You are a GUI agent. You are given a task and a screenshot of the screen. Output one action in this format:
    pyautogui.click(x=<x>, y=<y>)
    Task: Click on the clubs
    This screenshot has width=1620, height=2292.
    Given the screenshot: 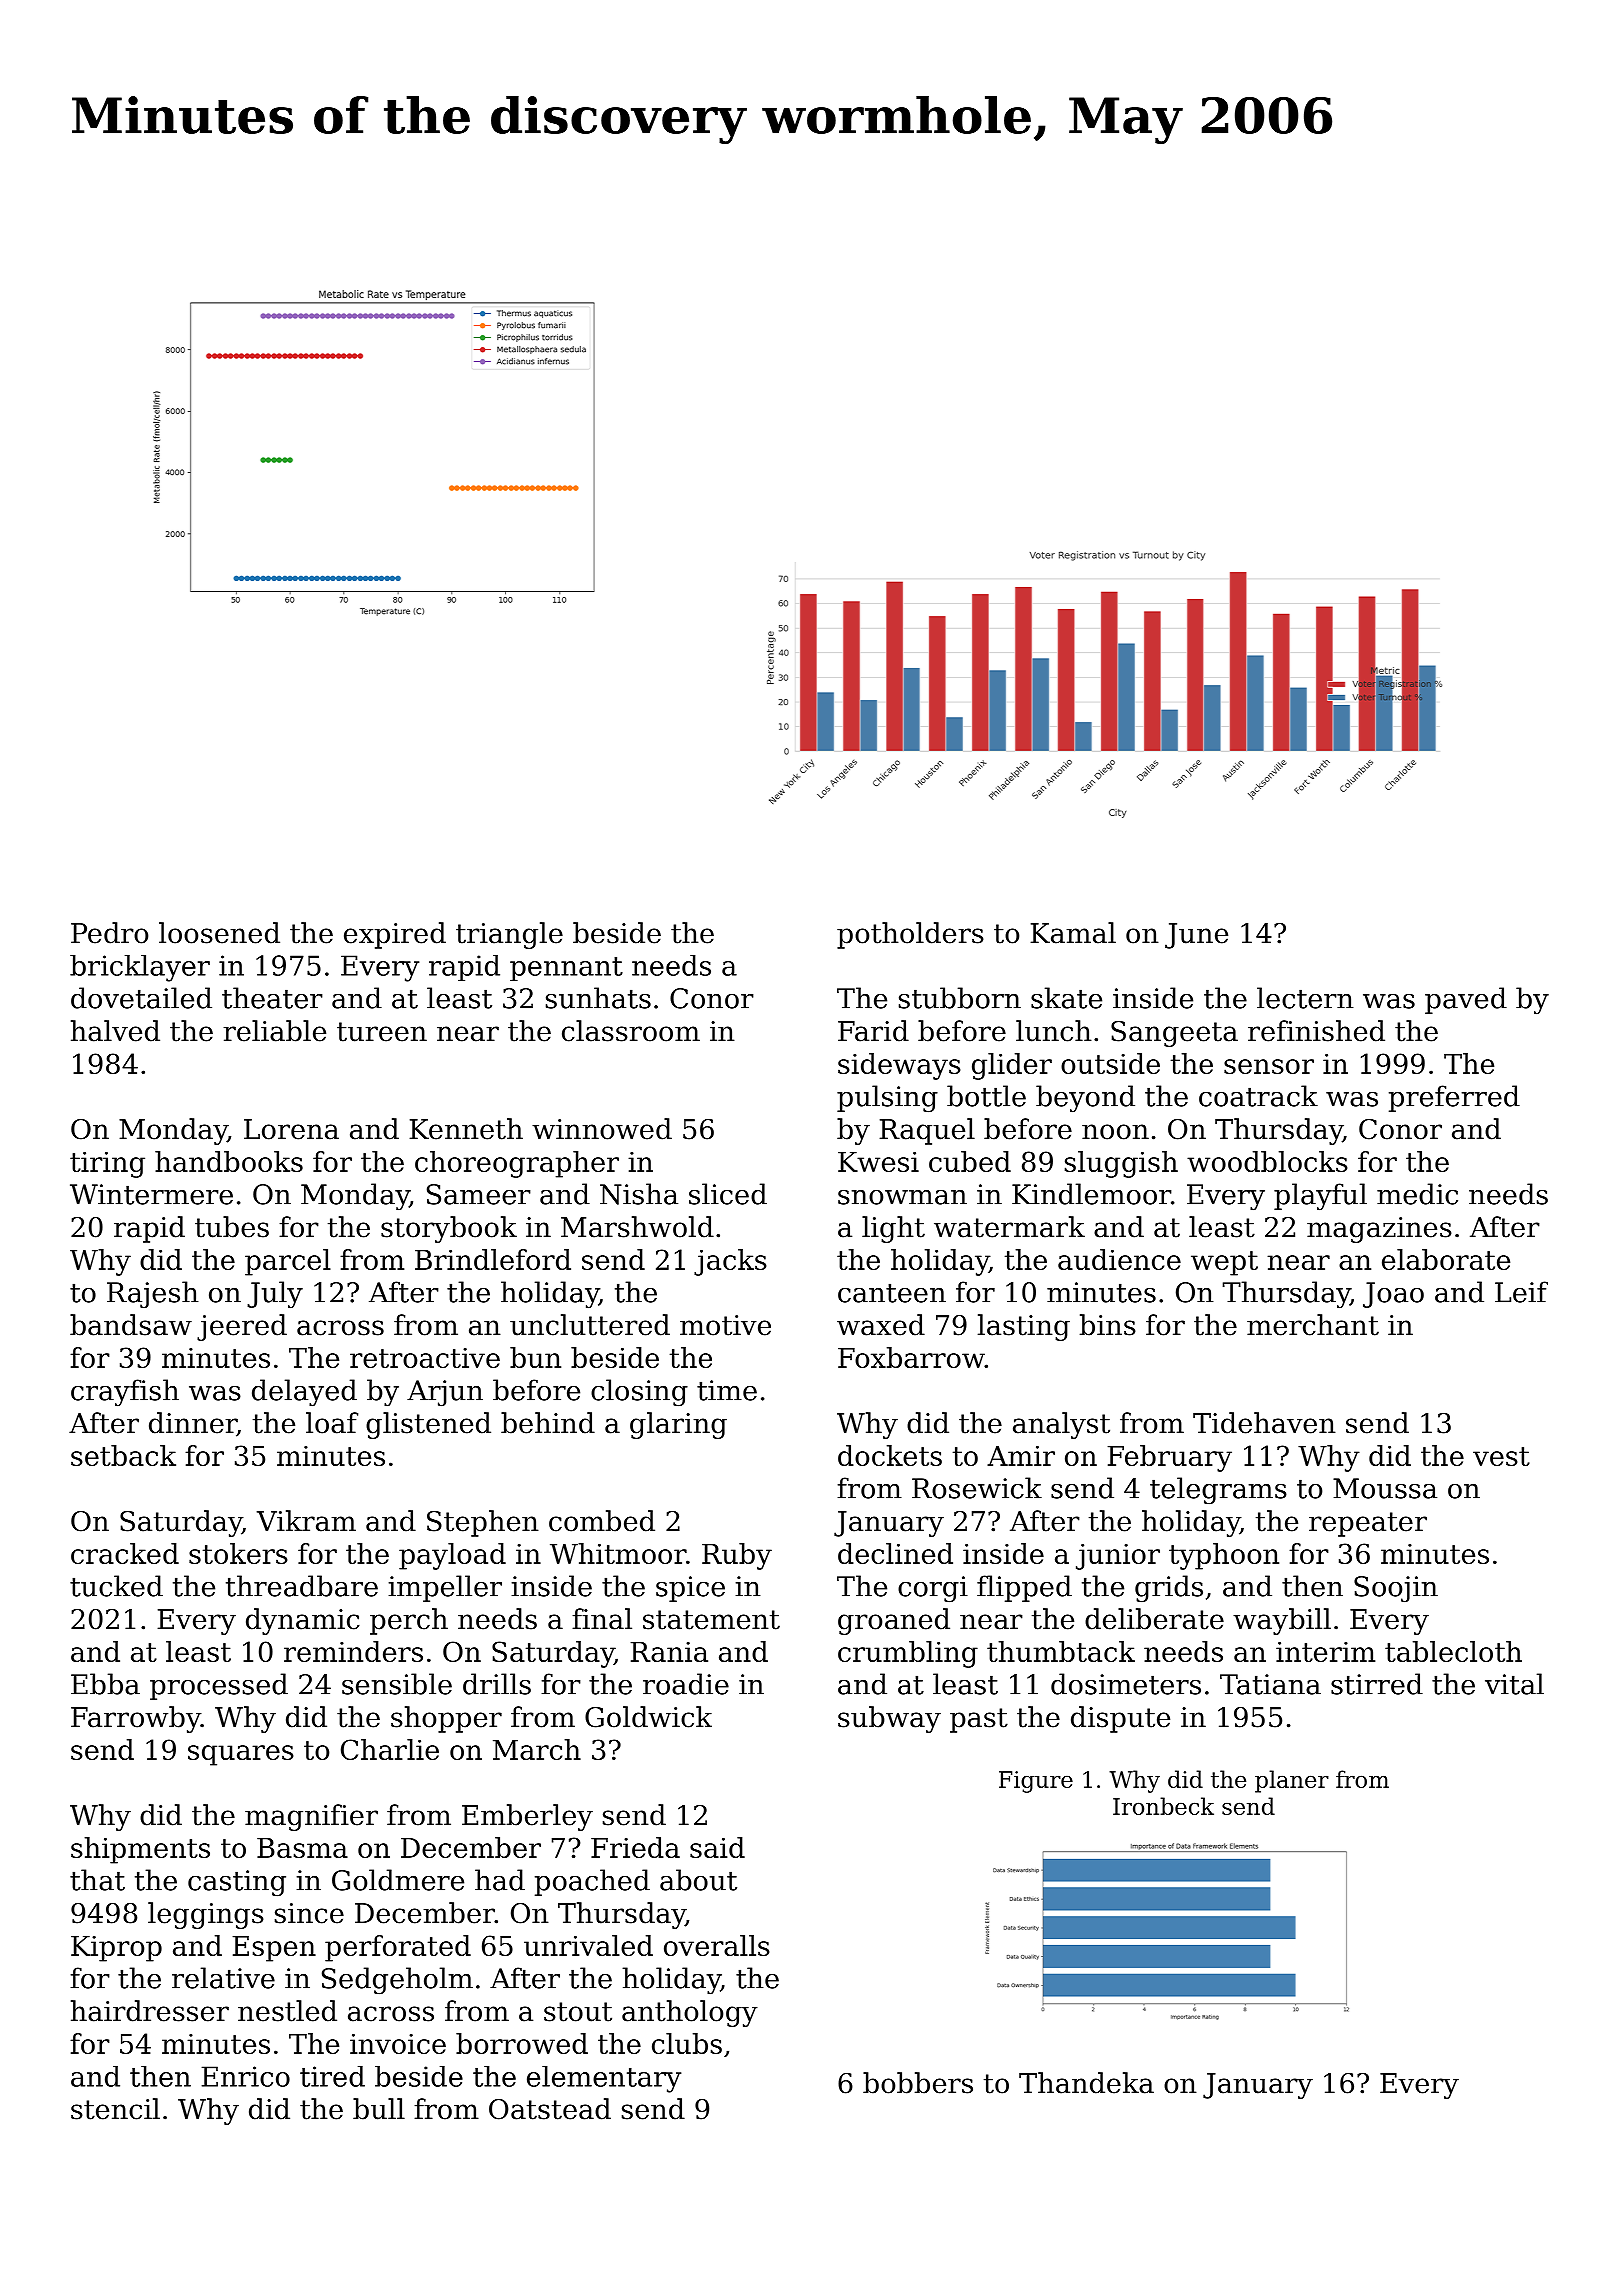 What is the action you would take?
    pyautogui.click(x=687, y=2043)
